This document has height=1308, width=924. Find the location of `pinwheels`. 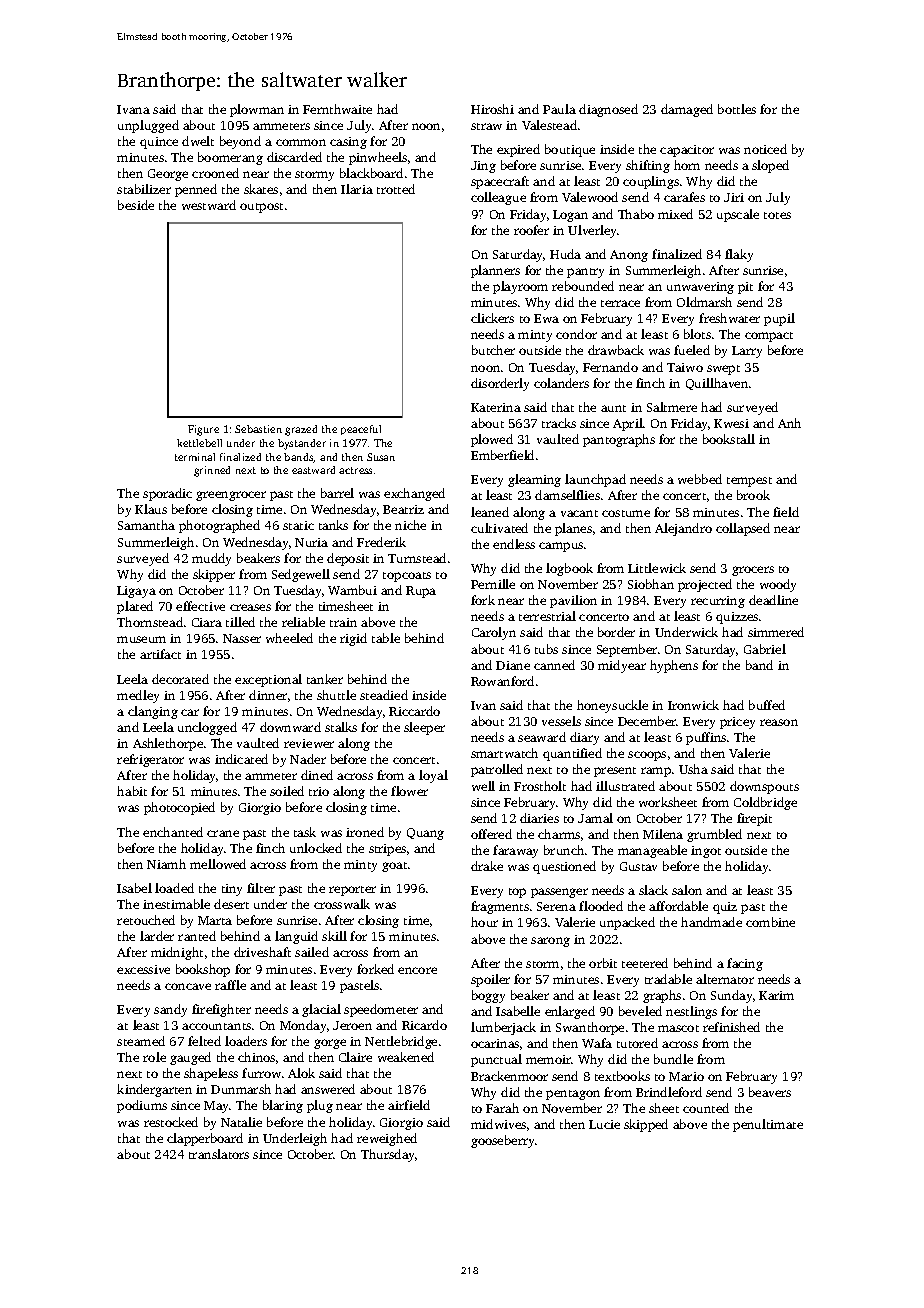

pinwheels is located at coordinates (378, 158).
